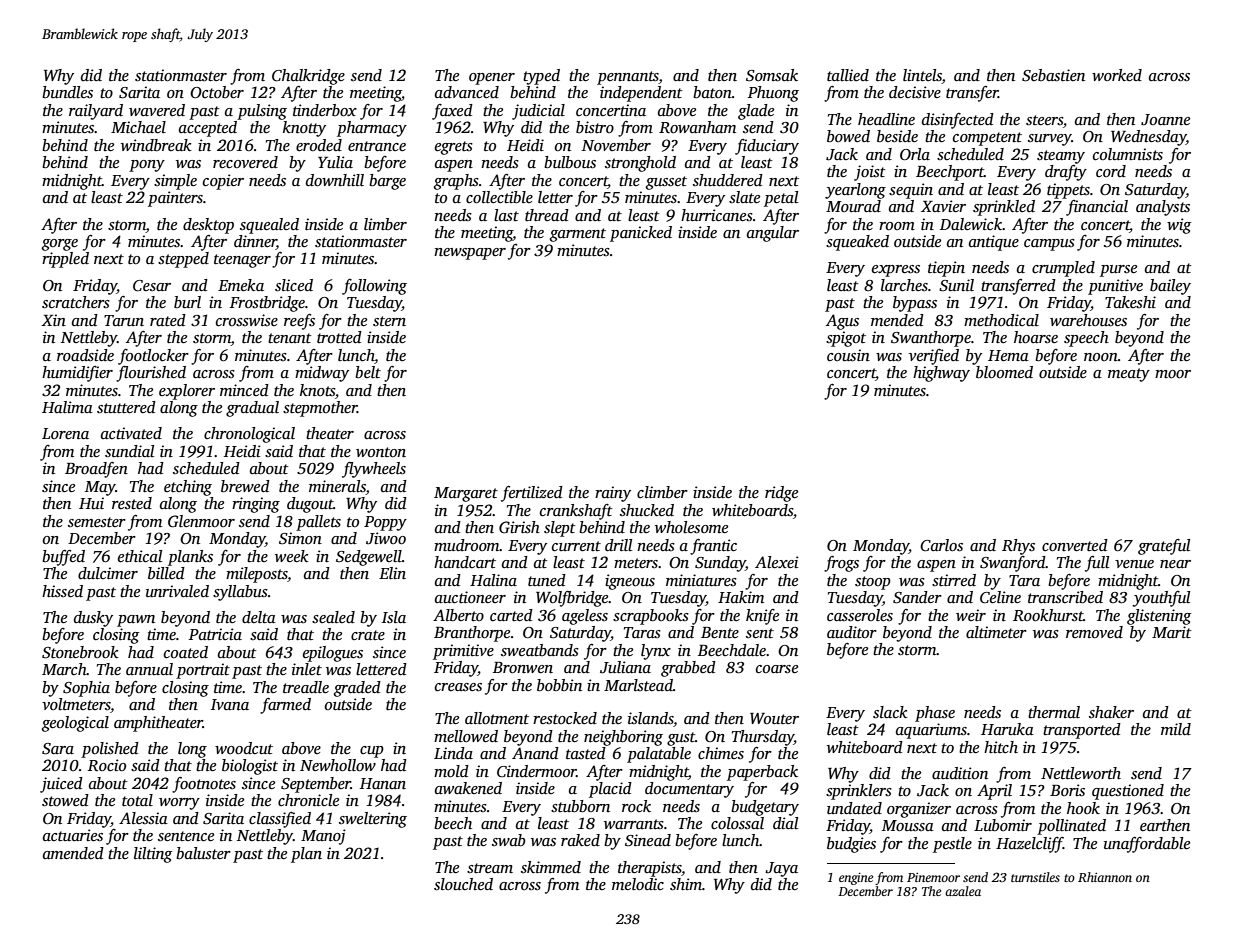 The width and height of the screenshot is (1233, 952). What do you see at coordinates (93, 619) in the screenshot?
I see `dusky` at bounding box center [93, 619].
